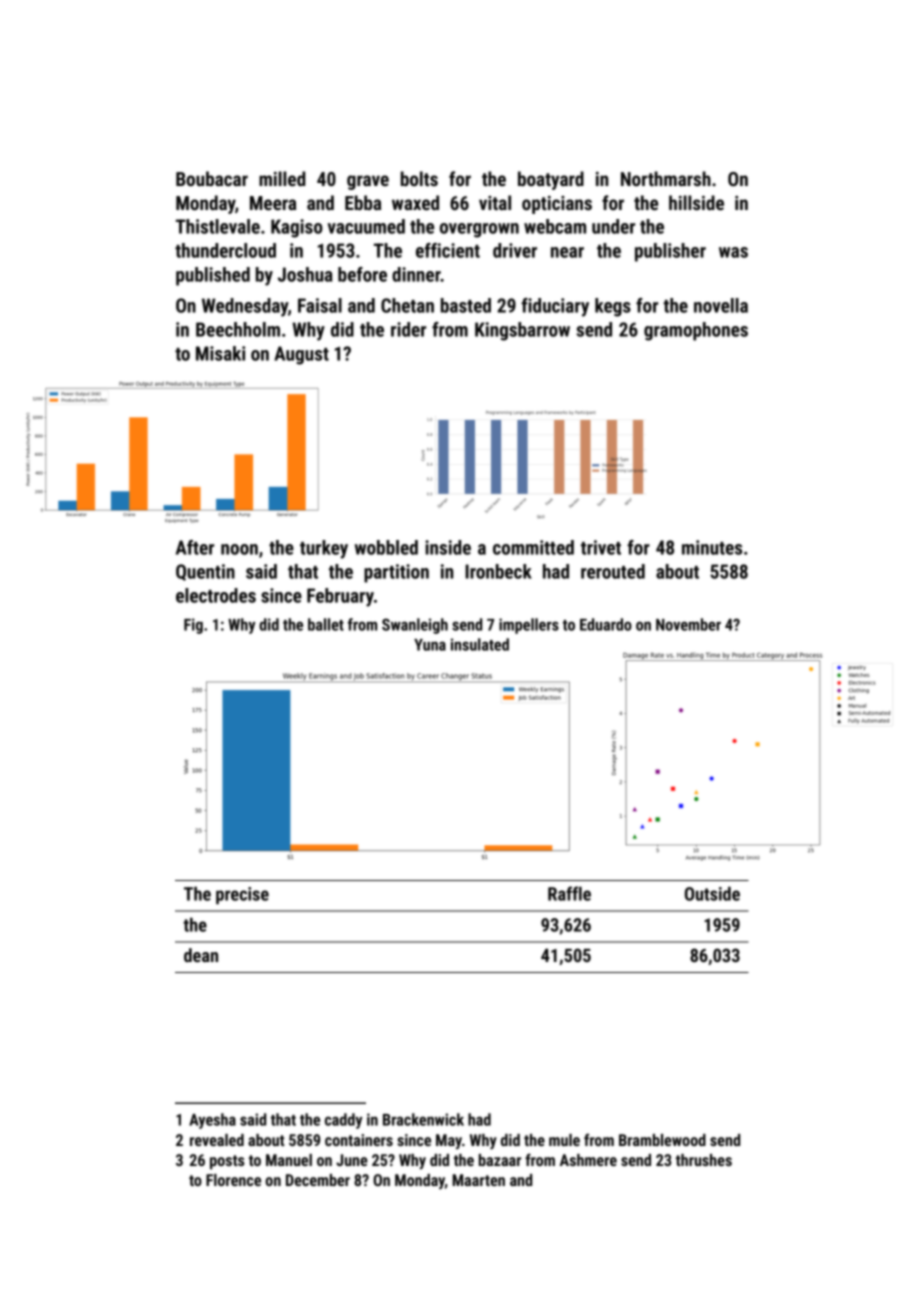 The width and height of the screenshot is (924, 1311). What do you see at coordinates (712, 894) in the screenshot?
I see `Outside` at bounding box center [712, 894].
